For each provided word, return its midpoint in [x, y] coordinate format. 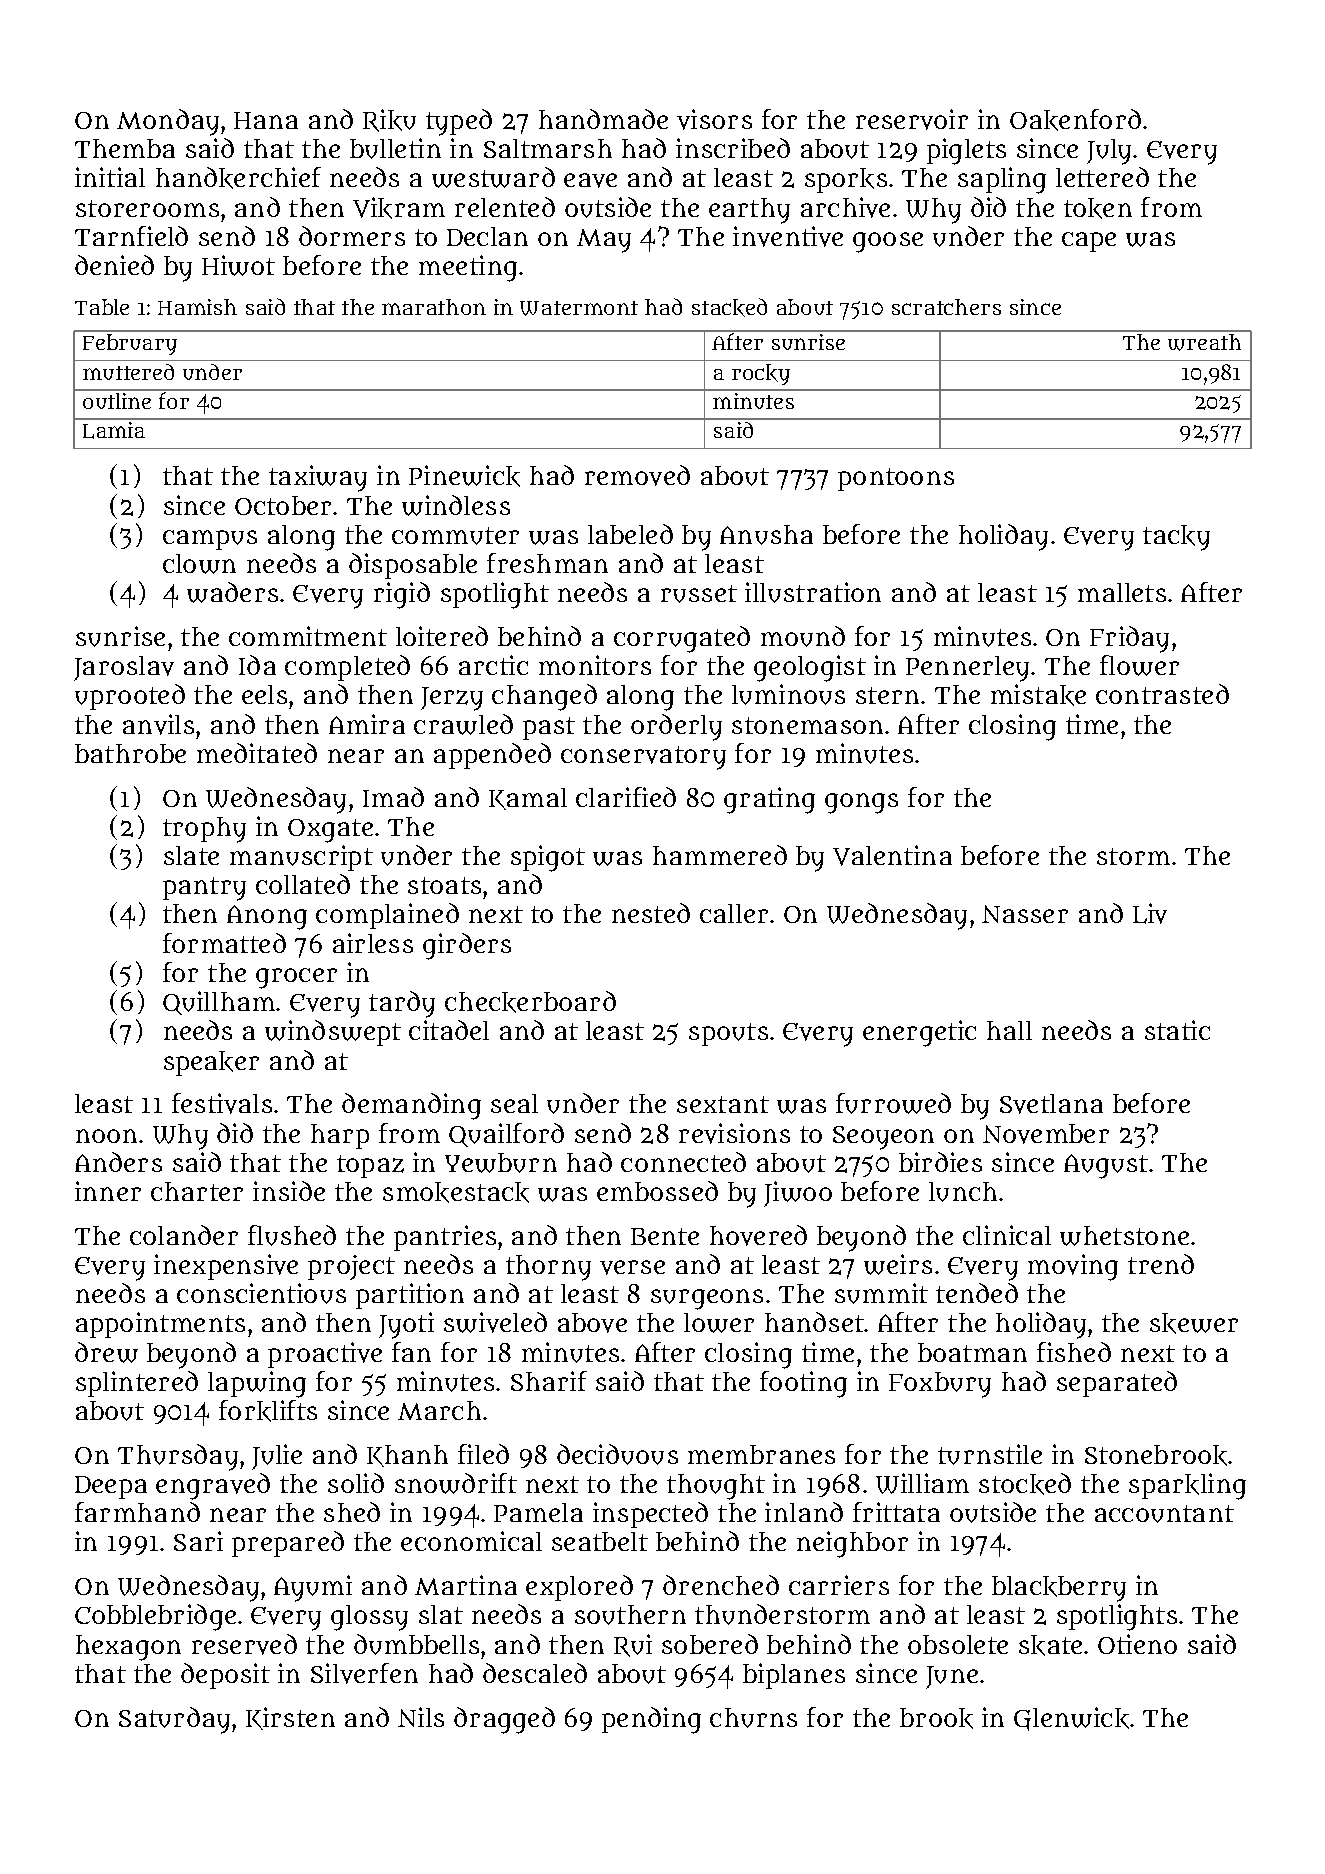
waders [232, 592]
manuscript [301, 858]
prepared [288, 1544]
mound [803, 636]
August [1106, 1166]
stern [887, 695]
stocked [1025, 1484]
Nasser [1025, 914]
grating [769, 800]
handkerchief [238, 178]
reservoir [912, 119]
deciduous [617, 1454]
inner [108, 1191]
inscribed [733, 148]
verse [632, 1267]
